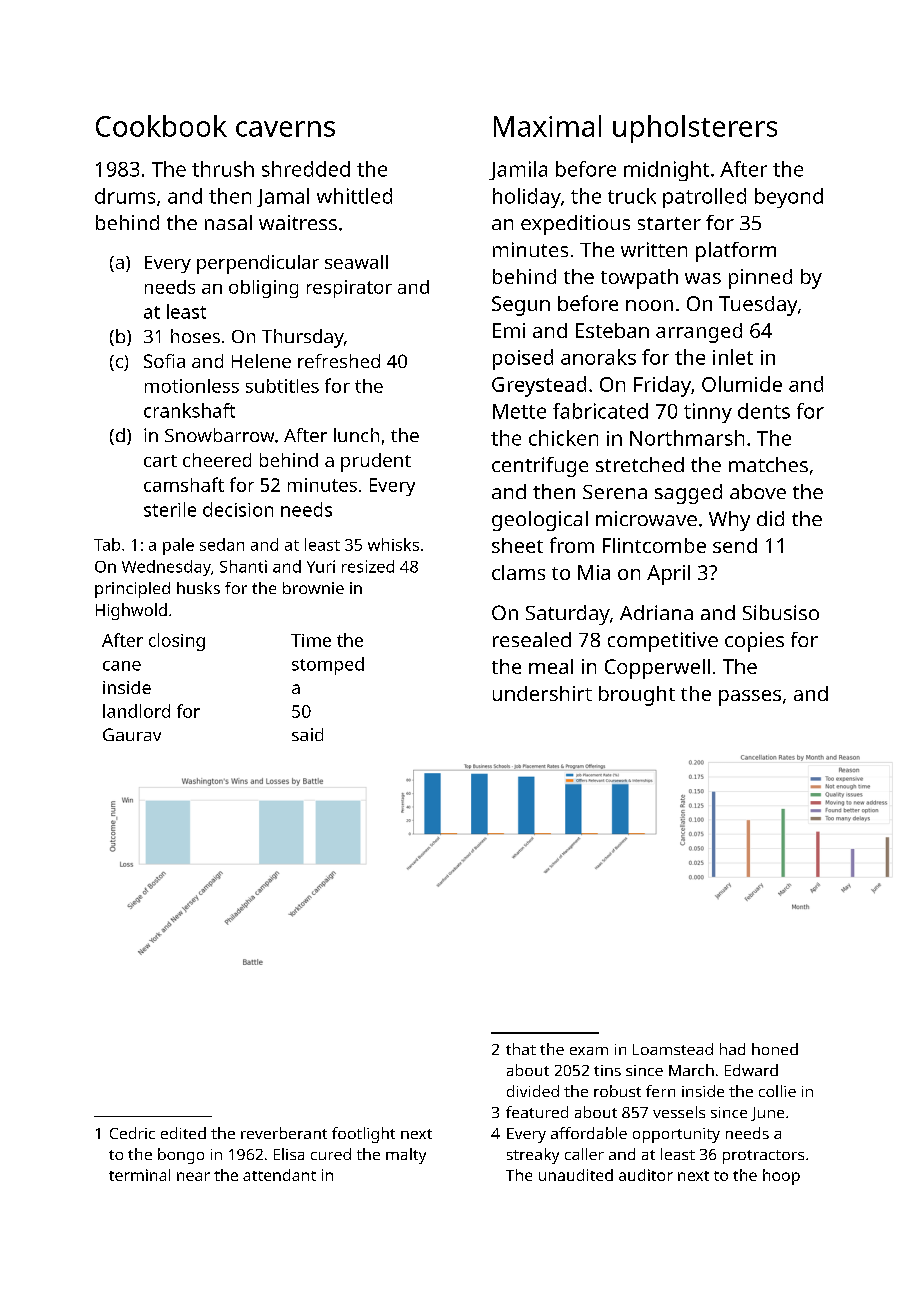  I want to click on Cookbook, so click(161, 126).
